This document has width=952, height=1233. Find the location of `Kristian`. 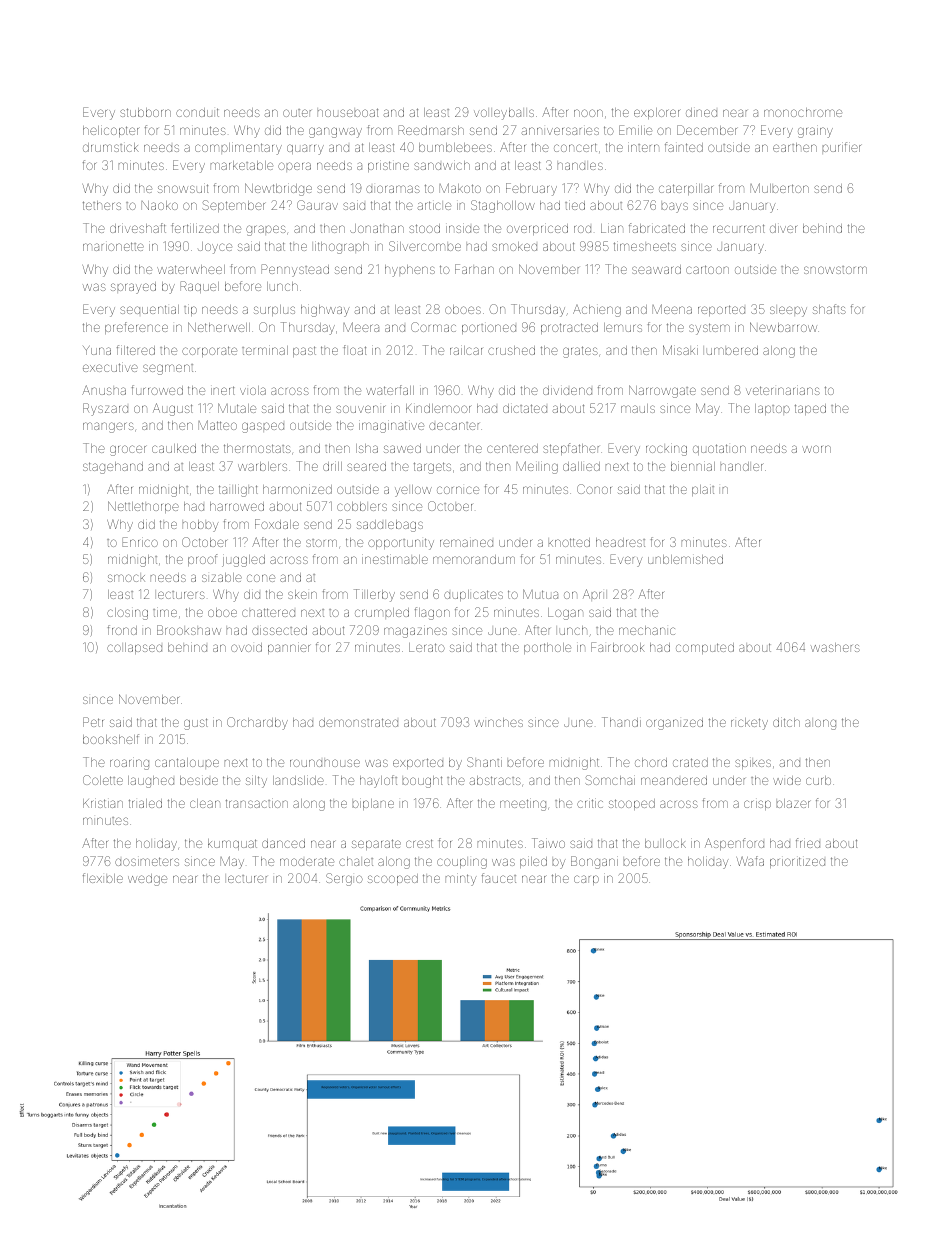

Kristian is located at coordinates (103, 803).
